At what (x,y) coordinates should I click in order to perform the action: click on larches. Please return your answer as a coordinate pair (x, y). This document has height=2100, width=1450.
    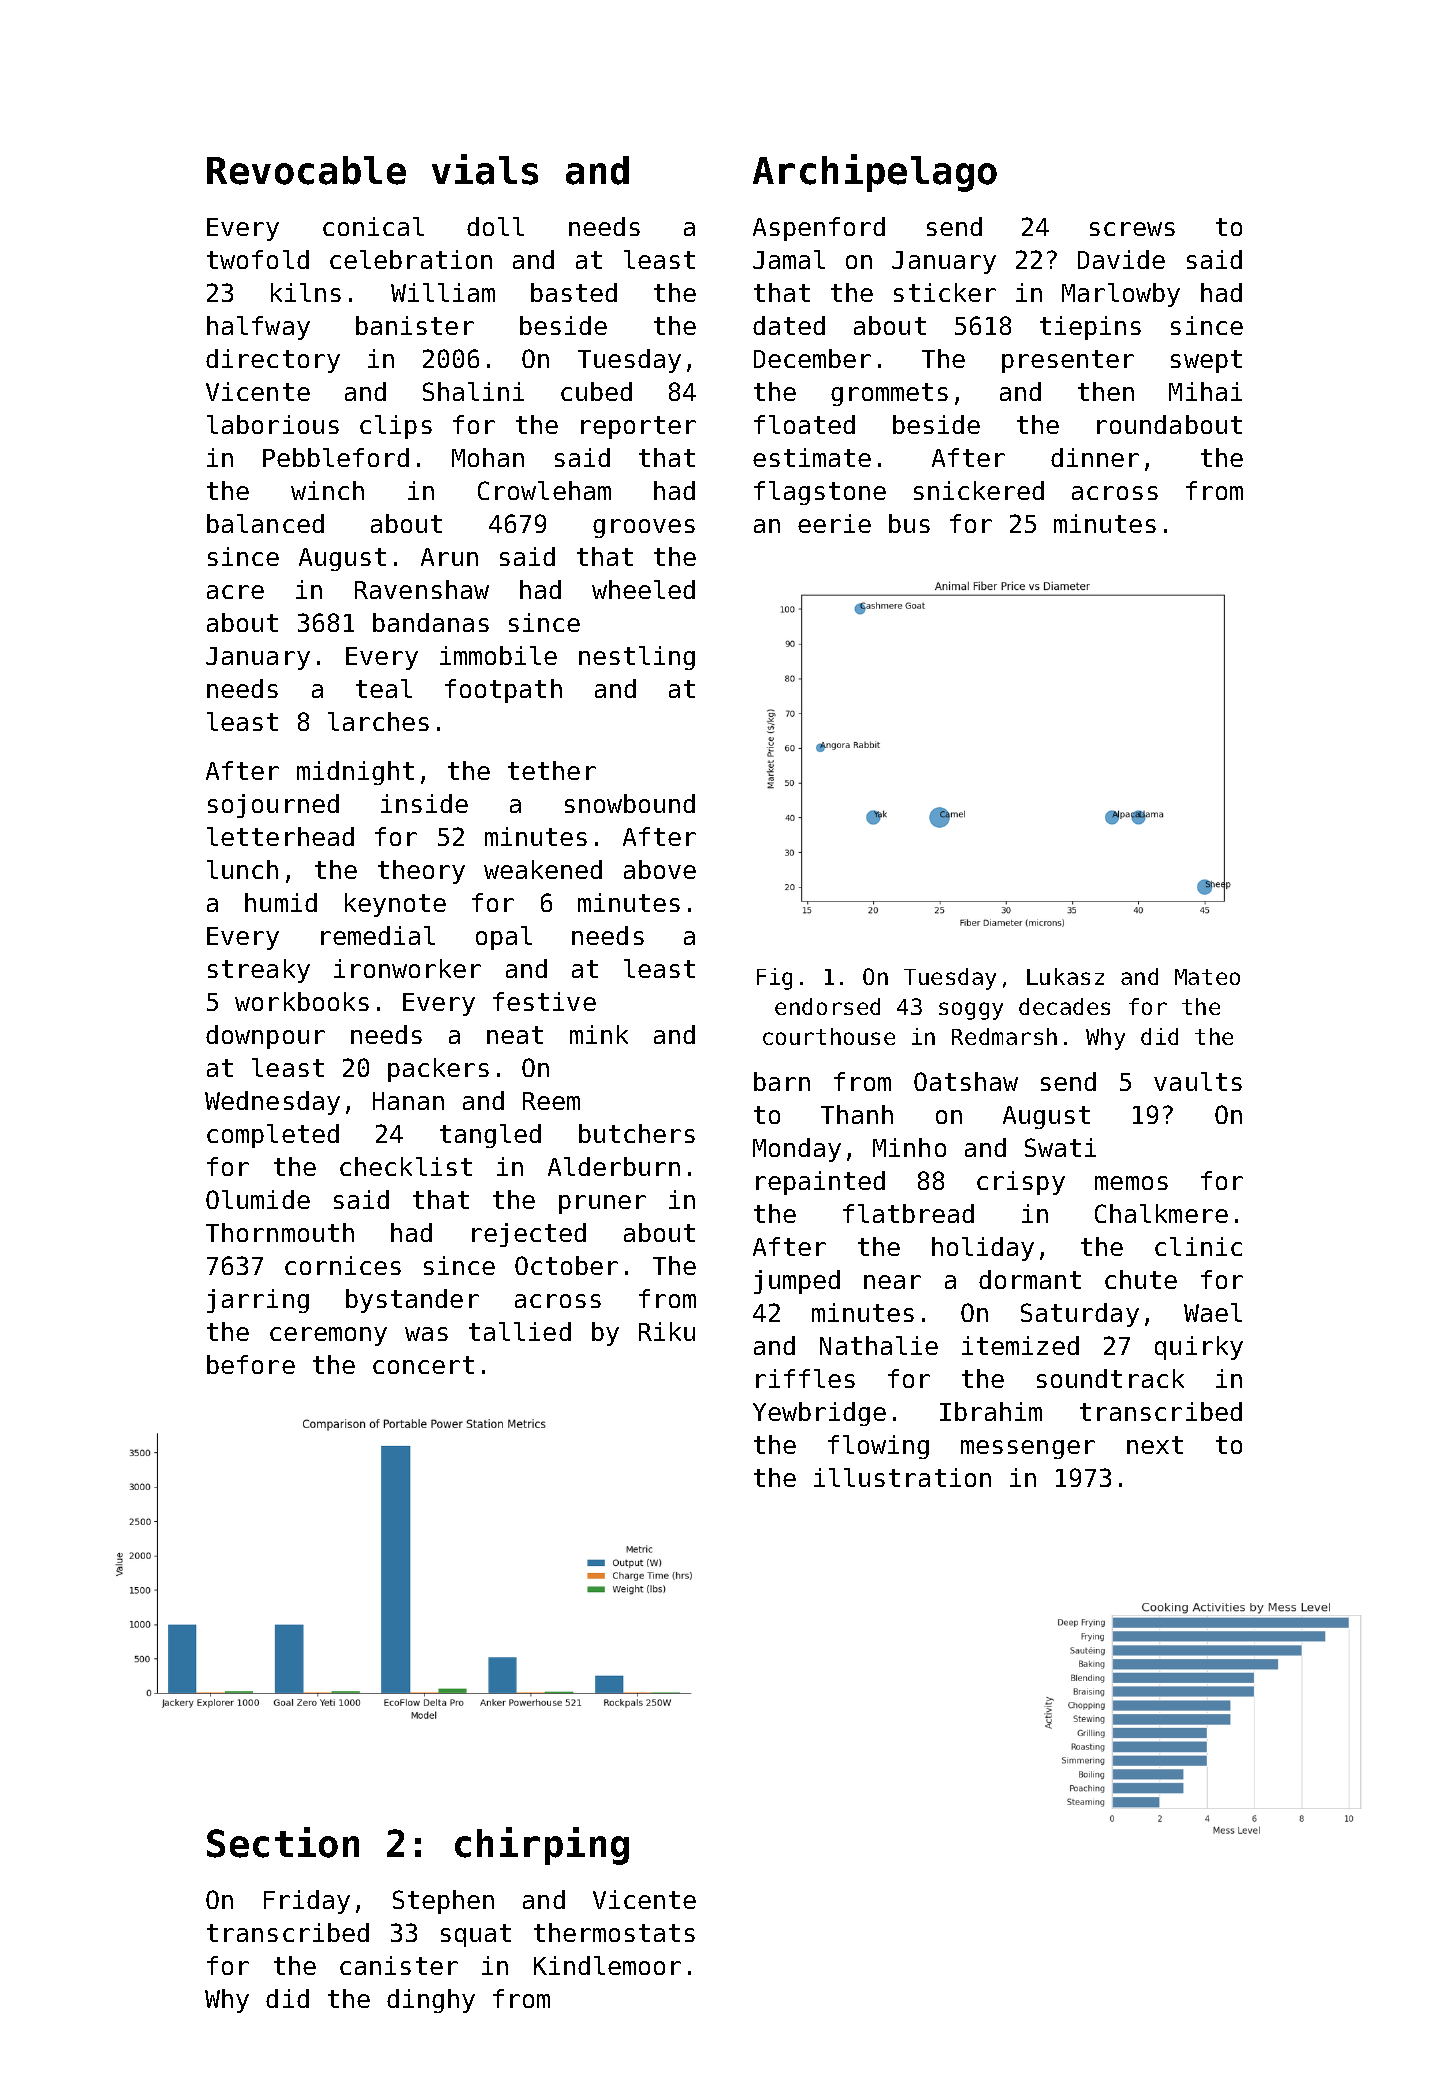
    Looking at the image, I should click on (378, 721).
